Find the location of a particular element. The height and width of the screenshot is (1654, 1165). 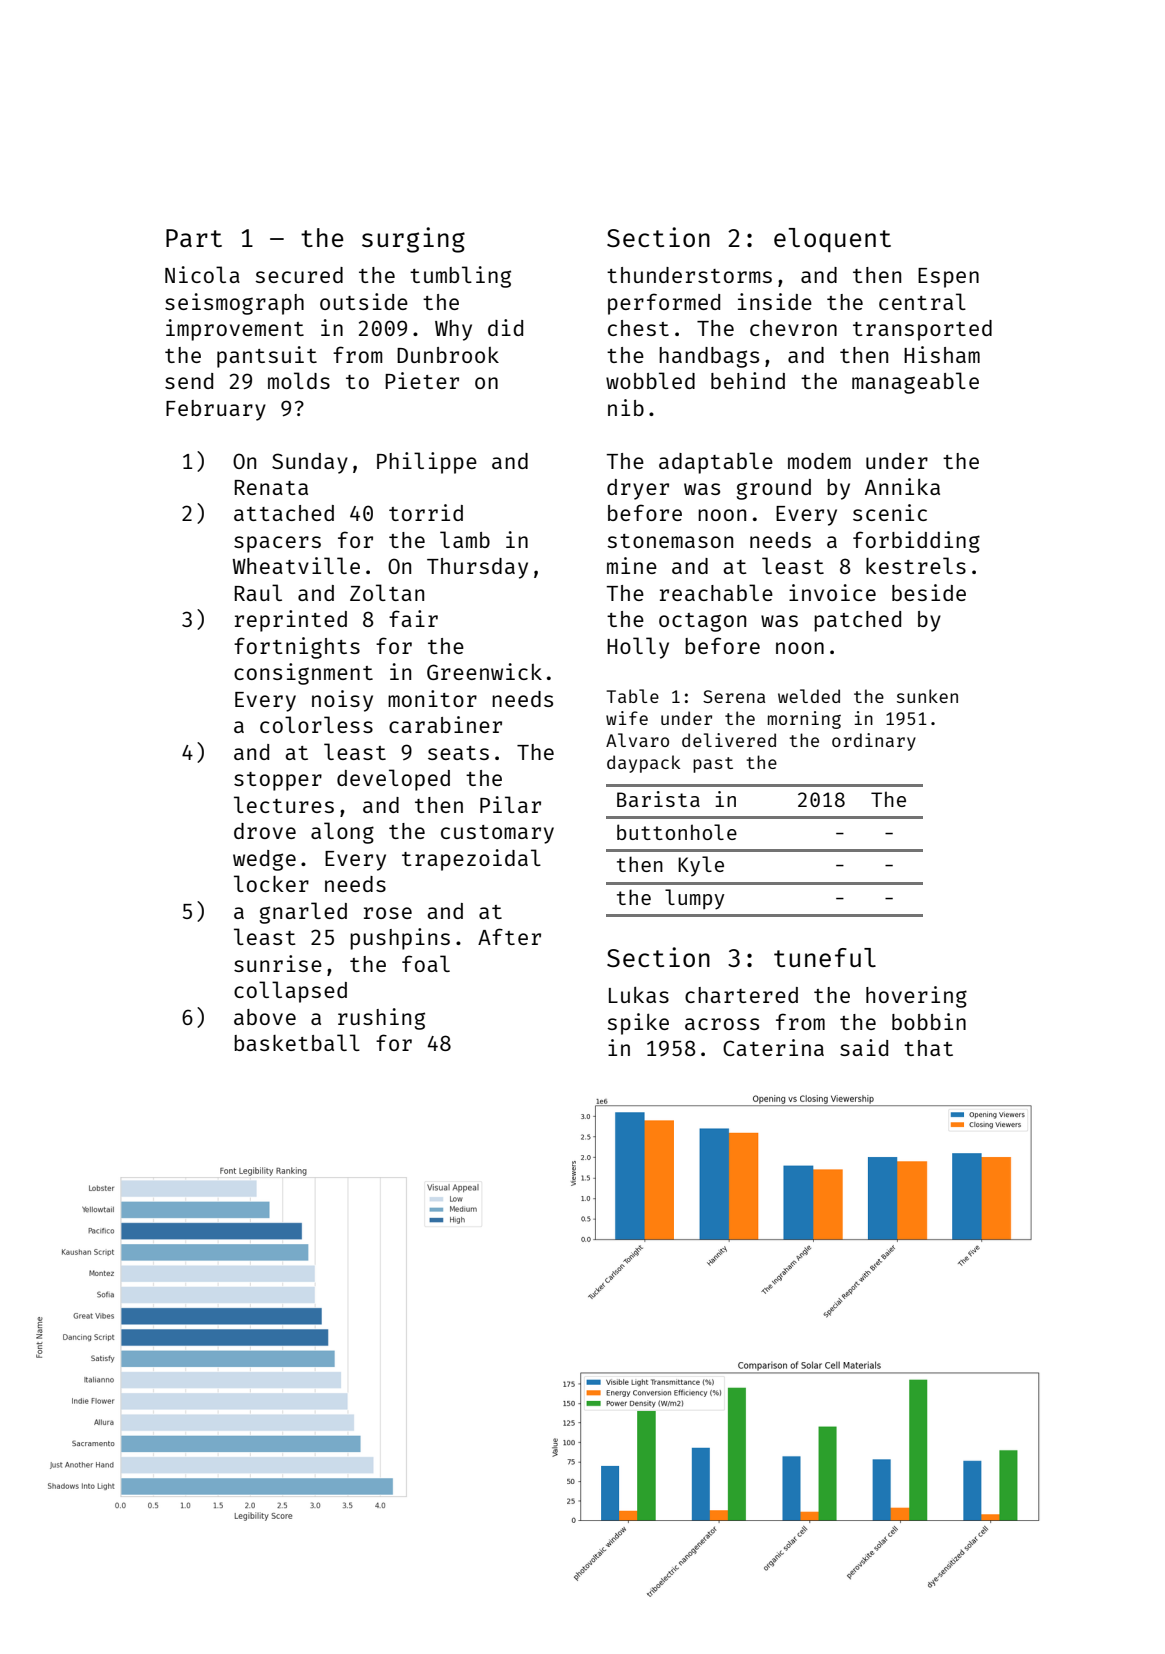

Lukas is located at coordinates (639, 995).
